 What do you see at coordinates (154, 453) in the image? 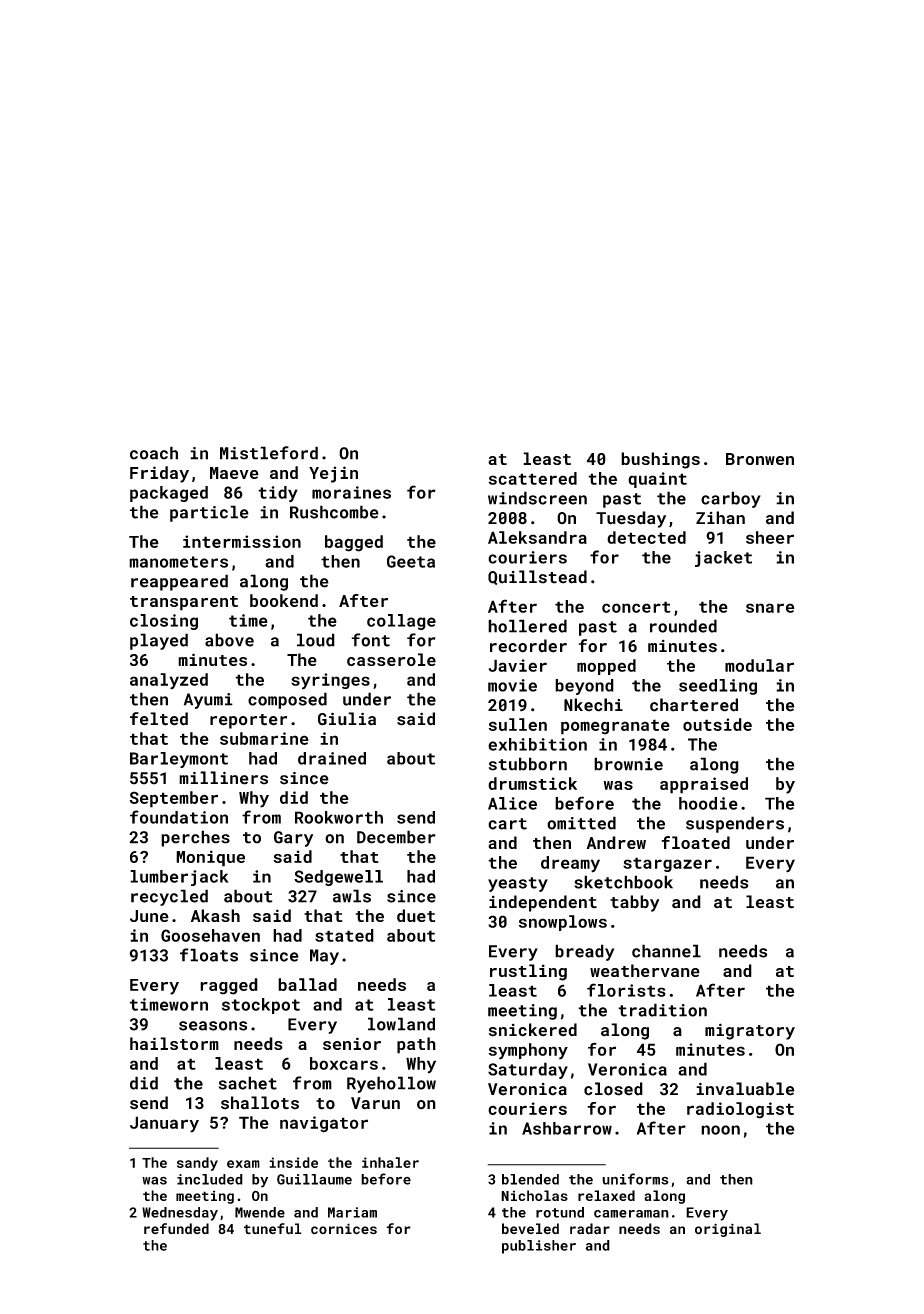
I see `coach` at bounding box center [154, 453].
